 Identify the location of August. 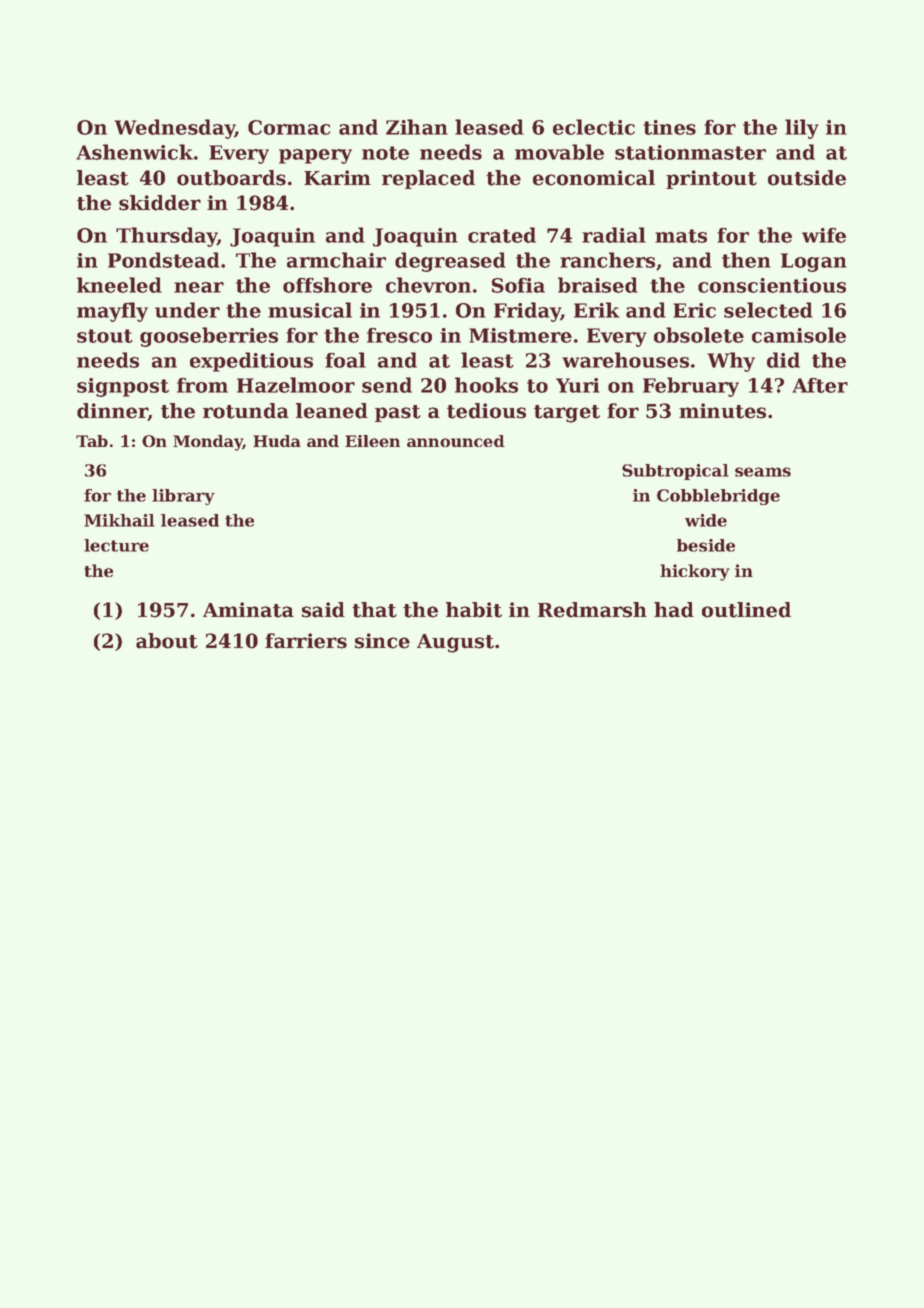
(455, 643).
